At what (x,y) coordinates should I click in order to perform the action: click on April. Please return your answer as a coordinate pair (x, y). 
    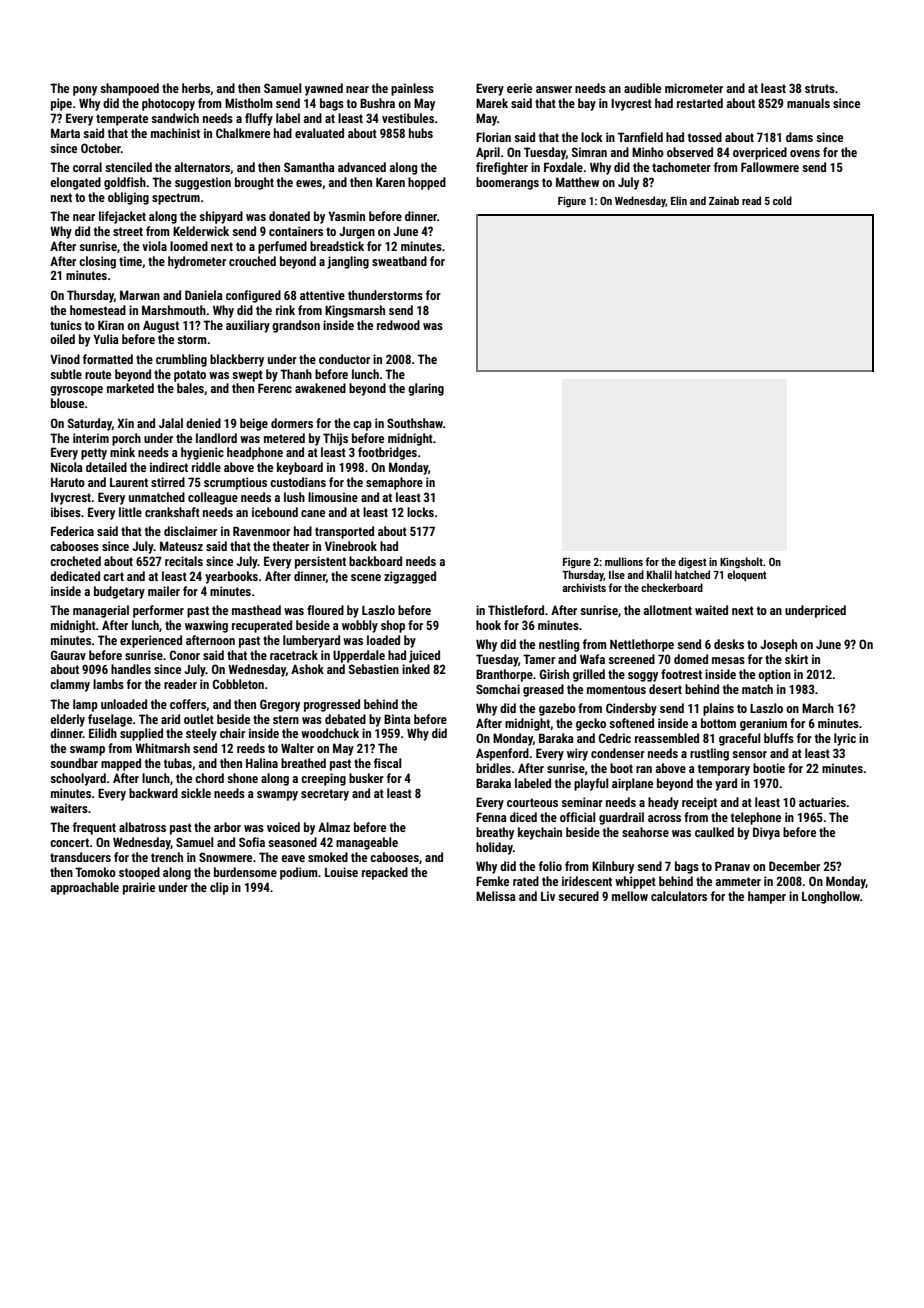
    Looking at the image, I should click on (488, 153).
